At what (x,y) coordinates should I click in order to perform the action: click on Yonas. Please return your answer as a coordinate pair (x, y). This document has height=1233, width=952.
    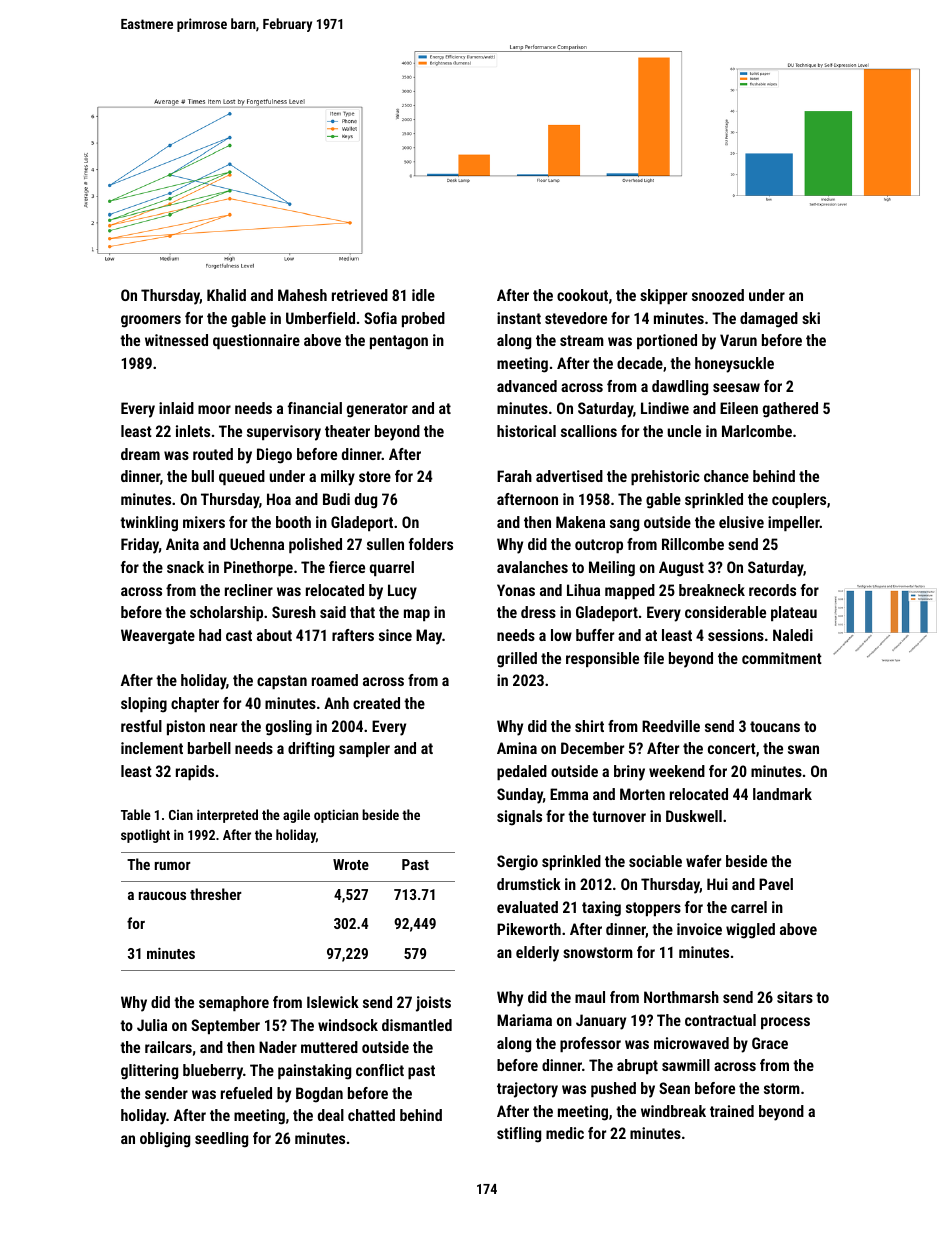
    Looking at the image, I should click on (516, 590).
